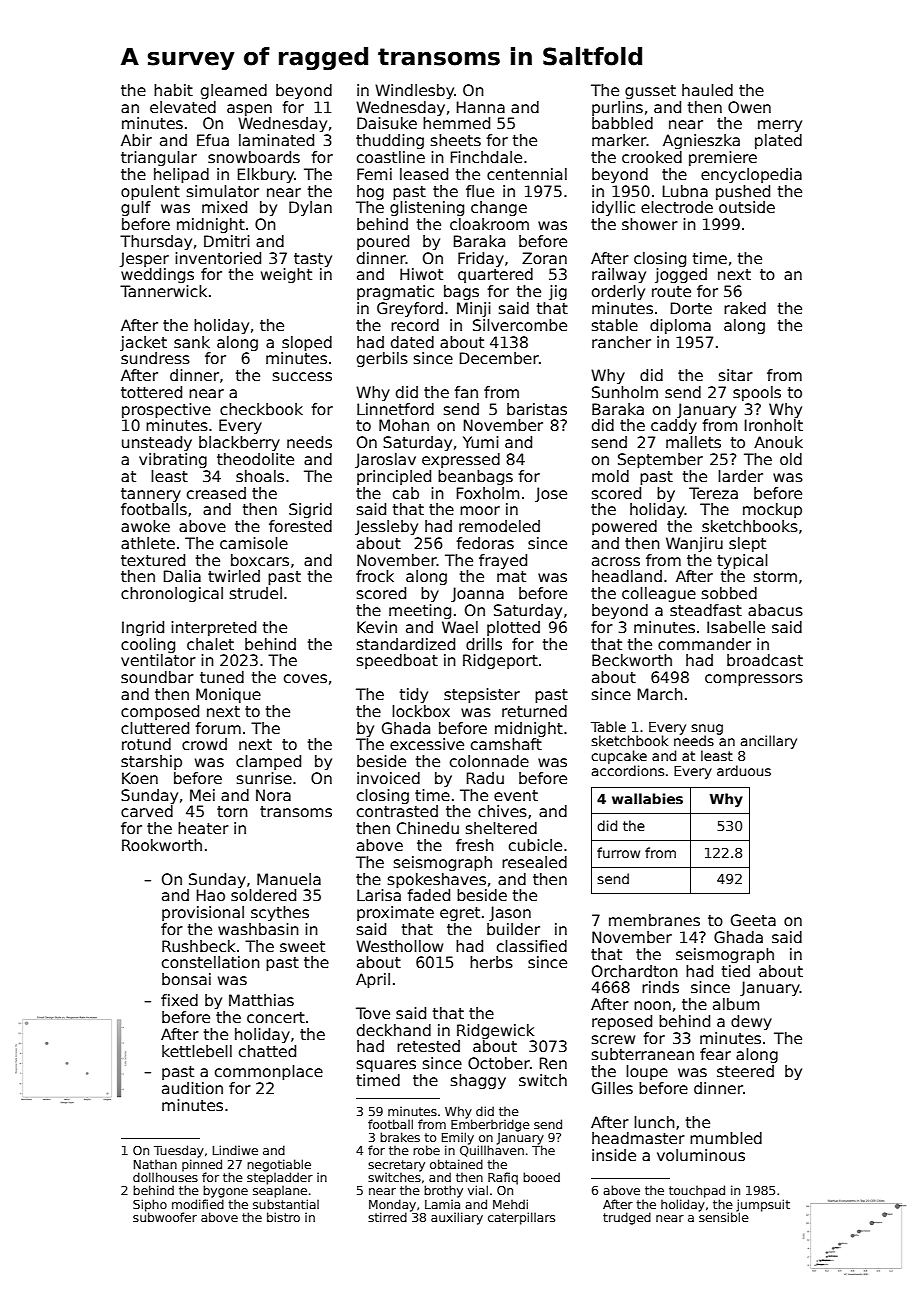 The image size is (924, 1308). I want to click on Sunholm, so click(625, 392).
